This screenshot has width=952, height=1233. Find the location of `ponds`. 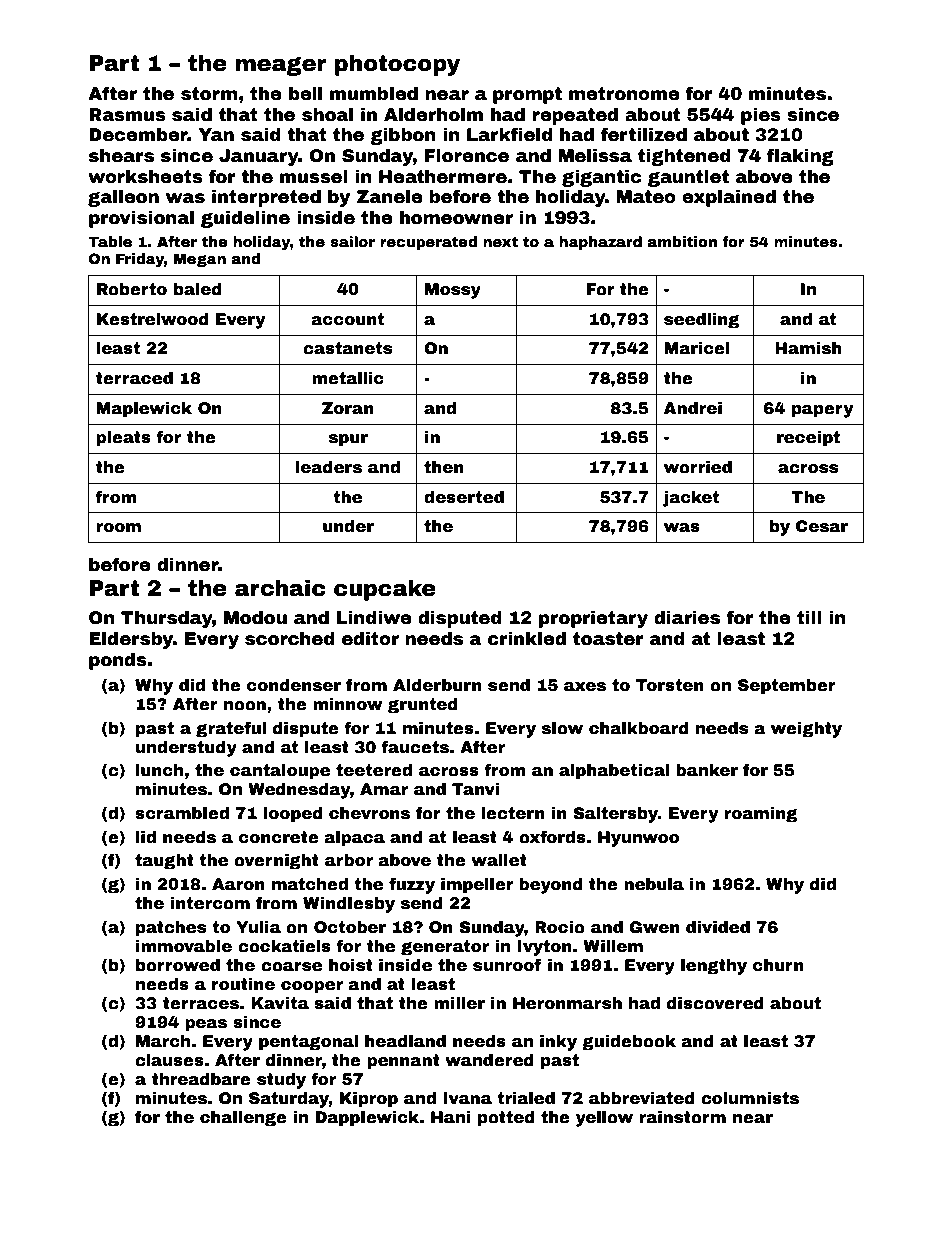

ponds is located at coordinates (118, 661).
